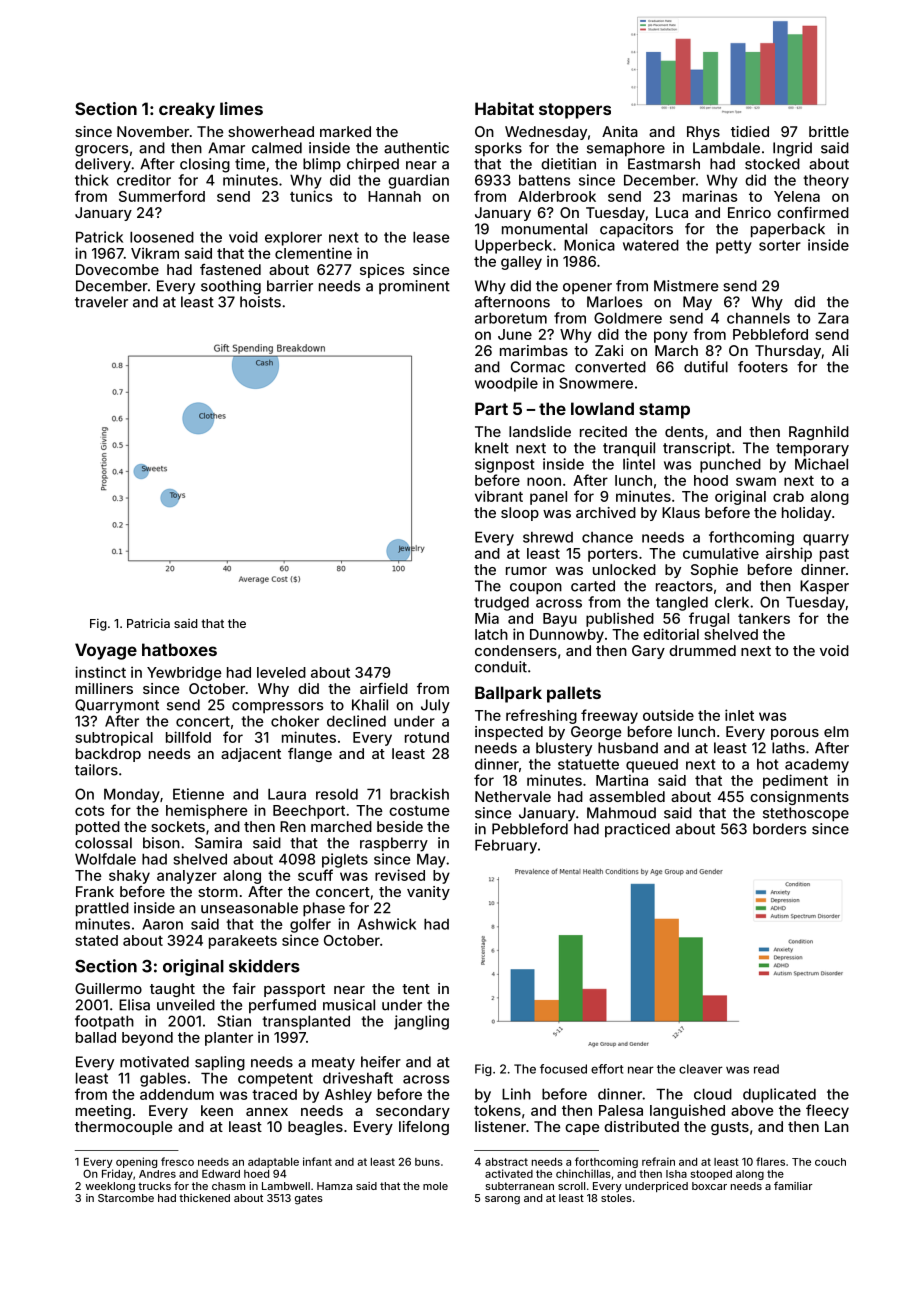 The image size is (924, 1308). I want to click on Habitat, so click(504, 108).
